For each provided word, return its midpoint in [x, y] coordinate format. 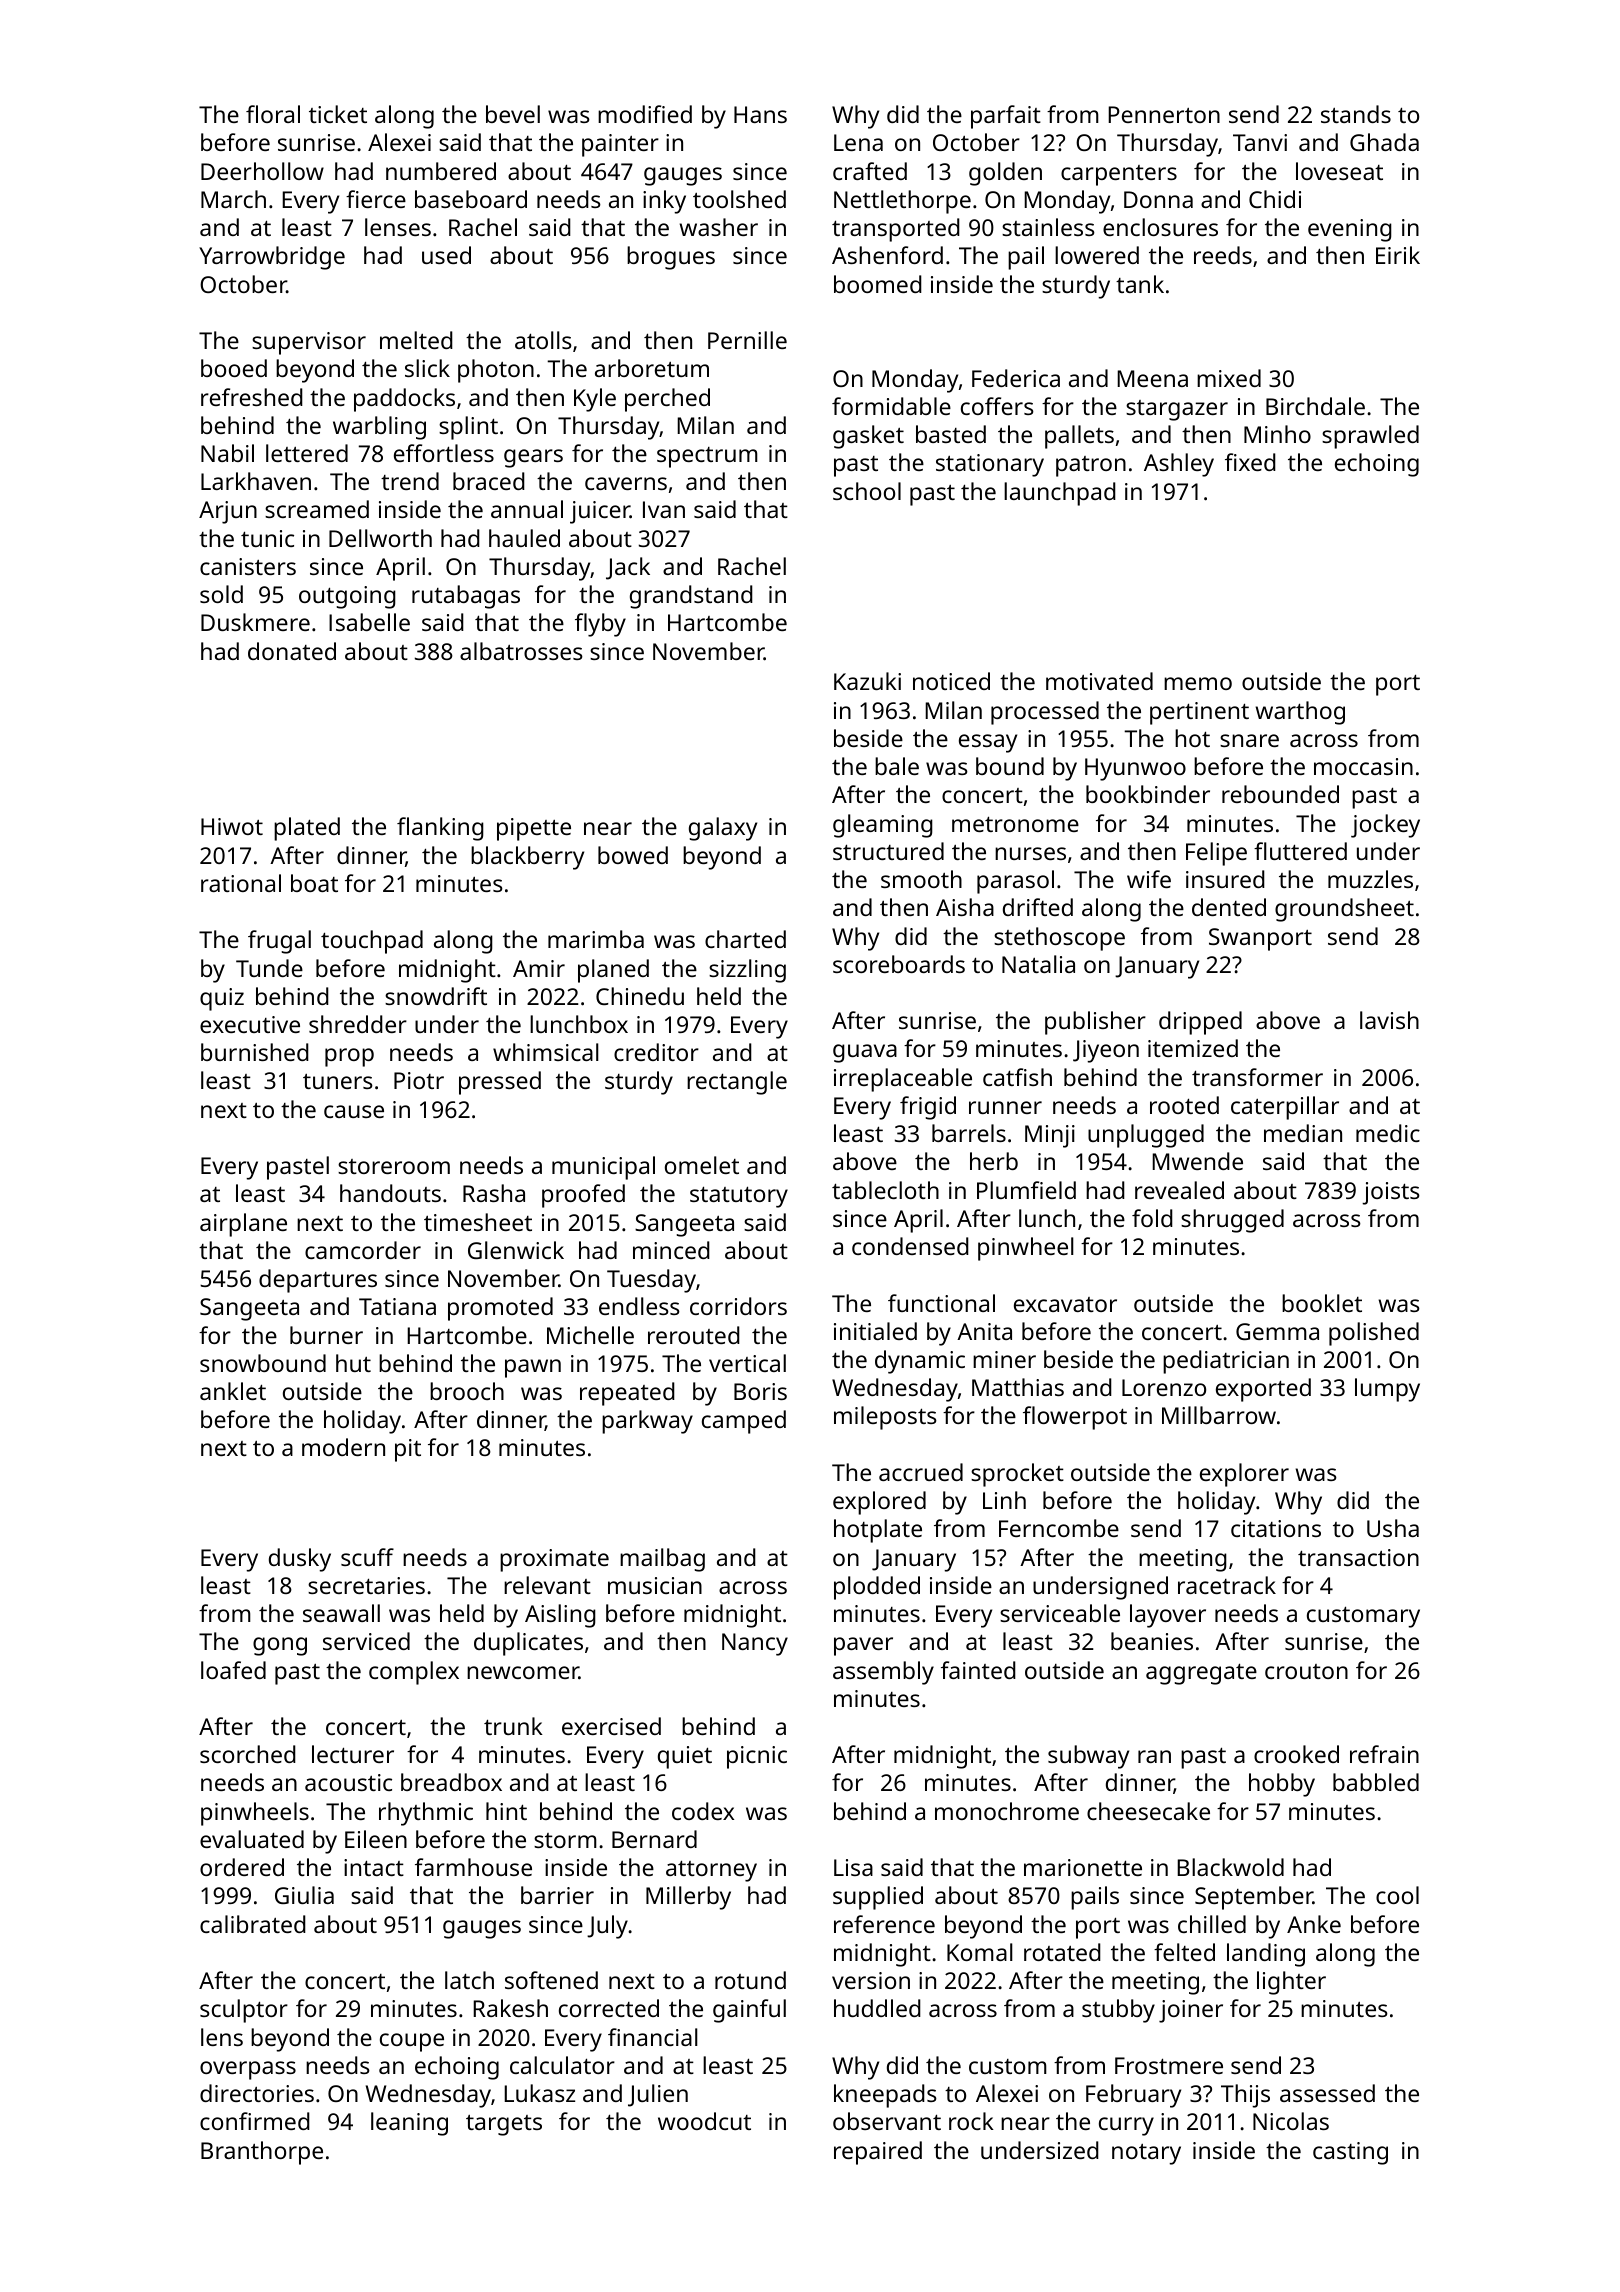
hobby [1282, 1785]
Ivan [664, 509]
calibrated [253, 1924]
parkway [647, 1422]
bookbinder [1148, 794]
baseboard [471, 199]
